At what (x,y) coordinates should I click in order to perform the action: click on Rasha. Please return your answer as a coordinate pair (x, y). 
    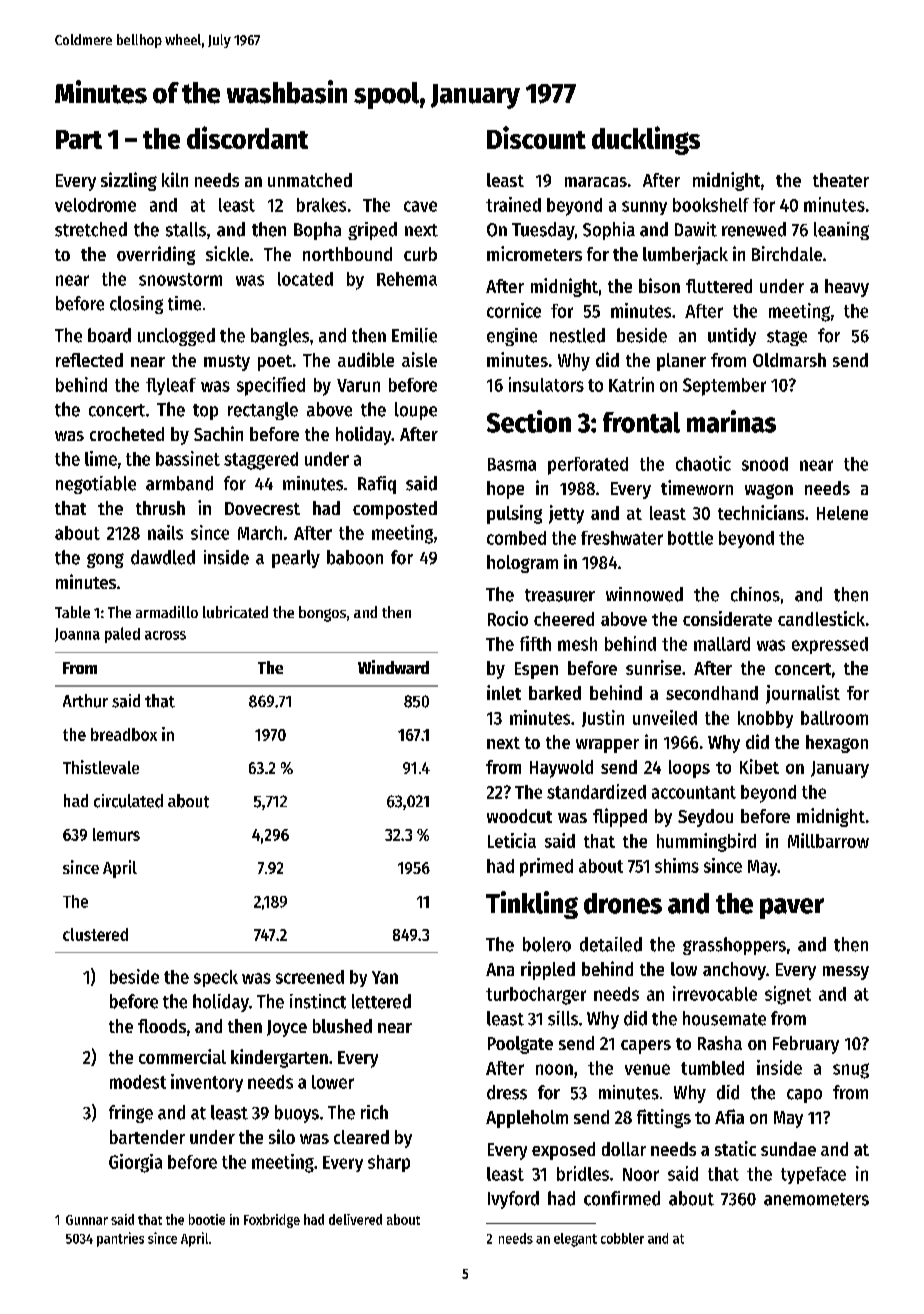
    Looking at the image, I should click on (720, 1043).
